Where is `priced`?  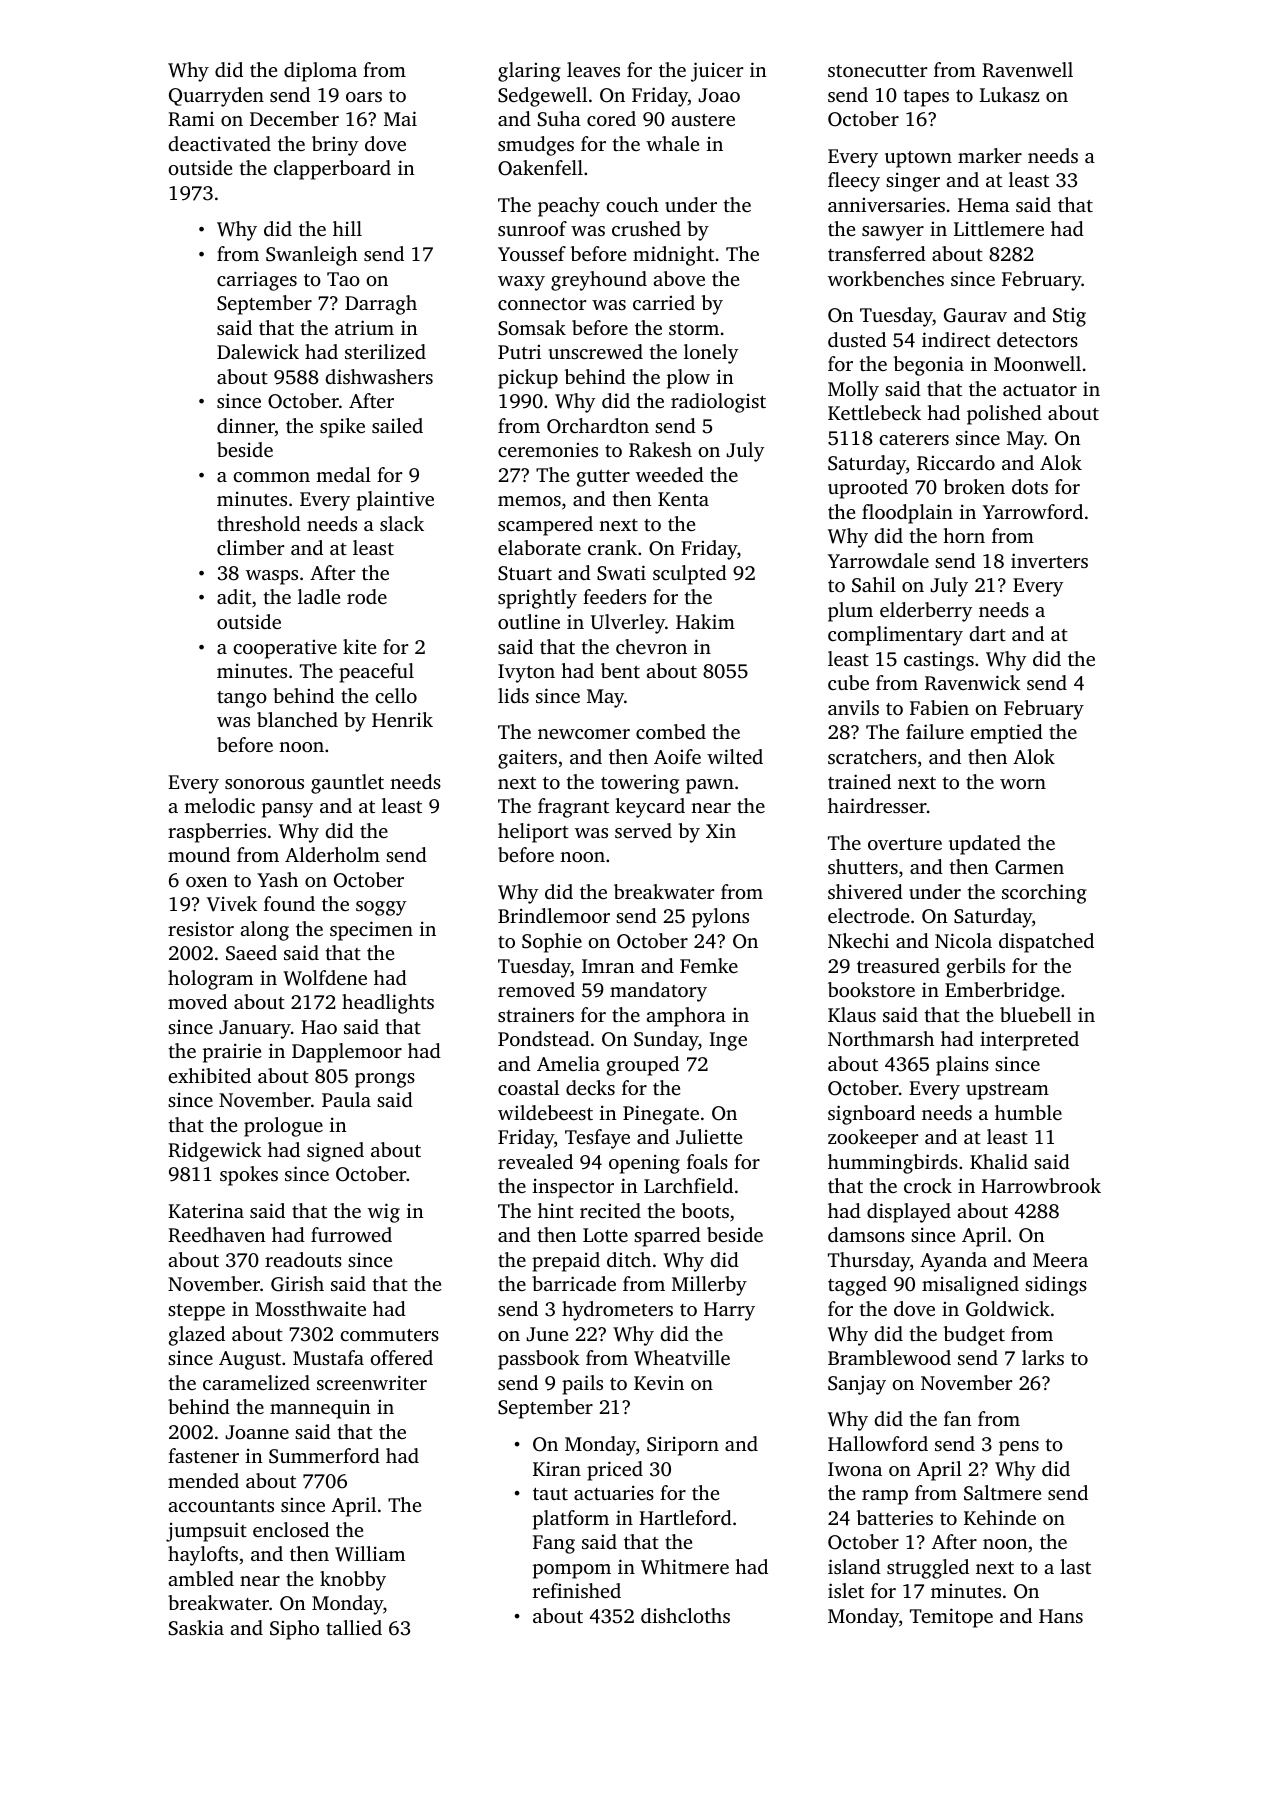
priced is located at coordinates (615, 1471).
